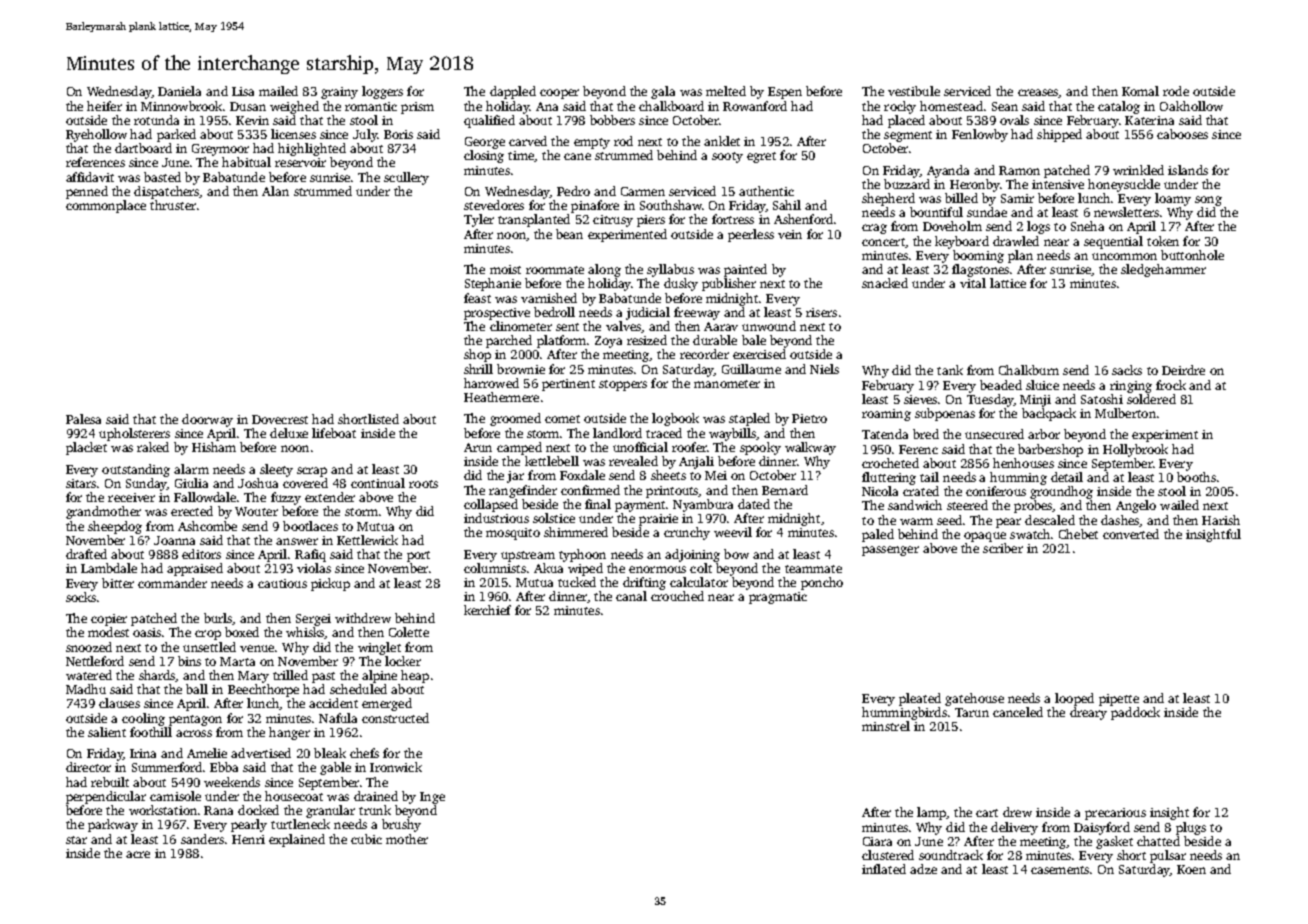 Image resolution: width=1308 pixels, height=924 pixels. I want to click on Joanna, so click(174, 540).
